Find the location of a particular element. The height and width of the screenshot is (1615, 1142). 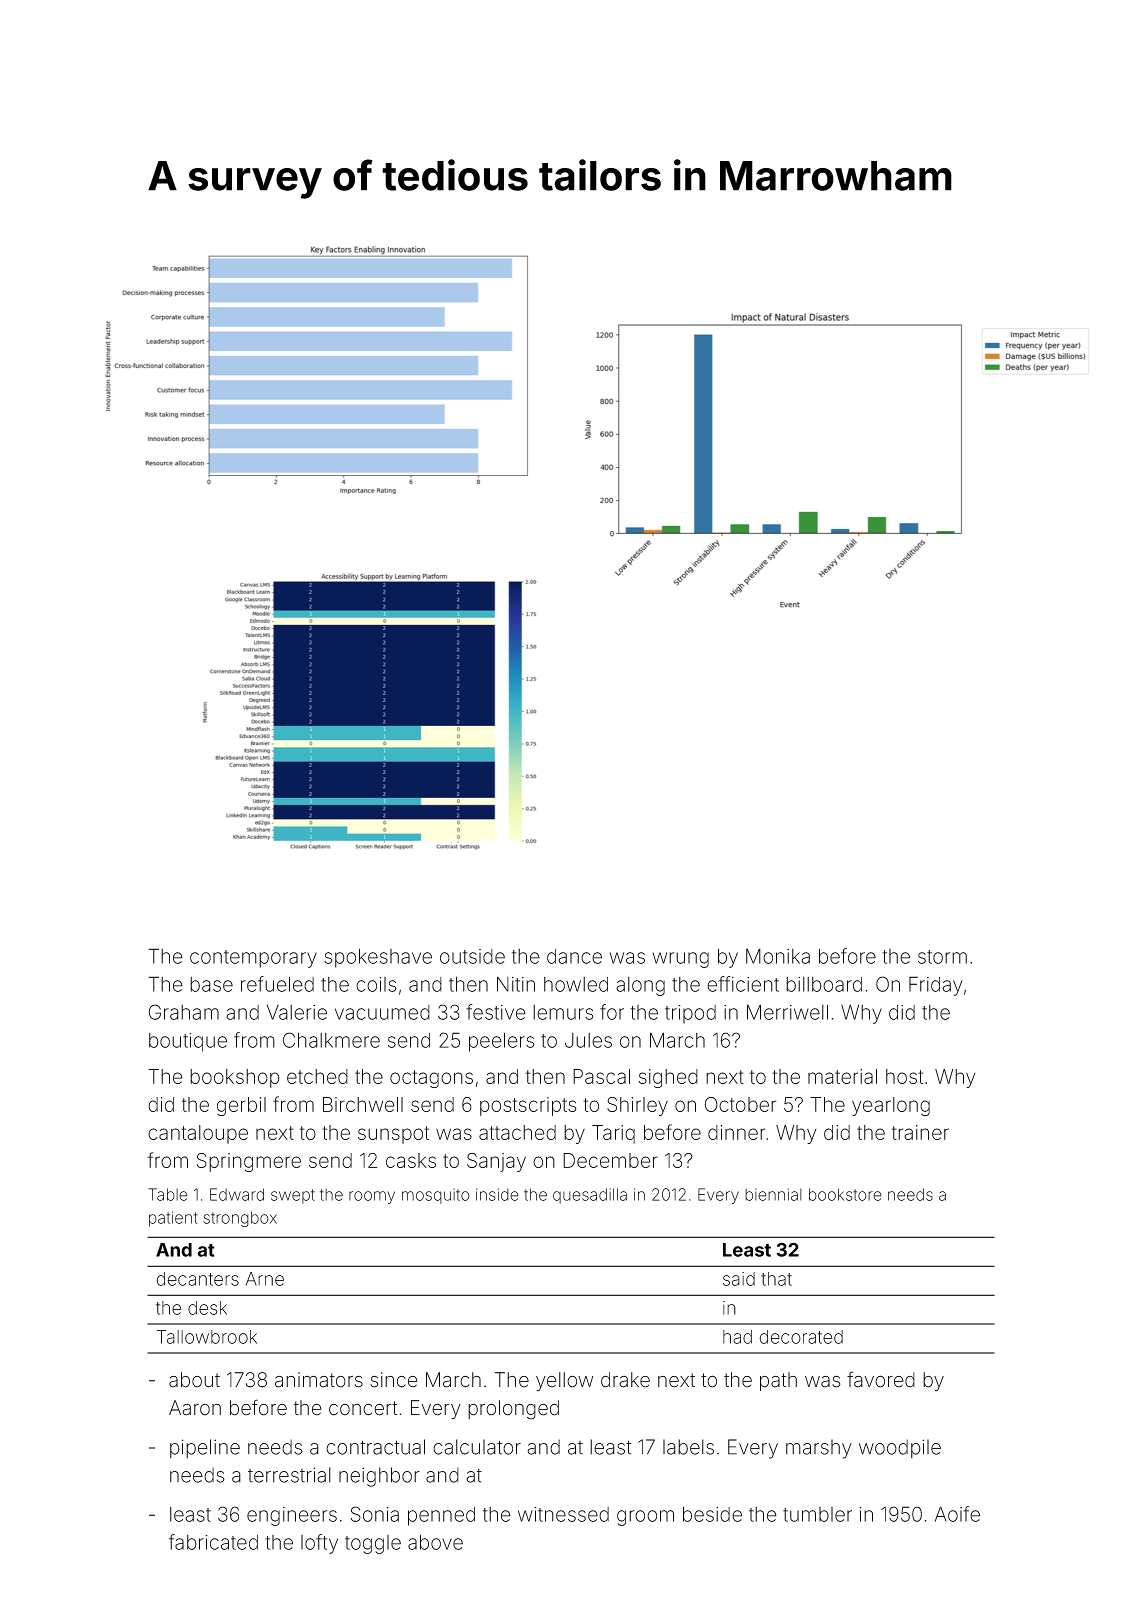

decorated is located at coordinates (801, 1337).
